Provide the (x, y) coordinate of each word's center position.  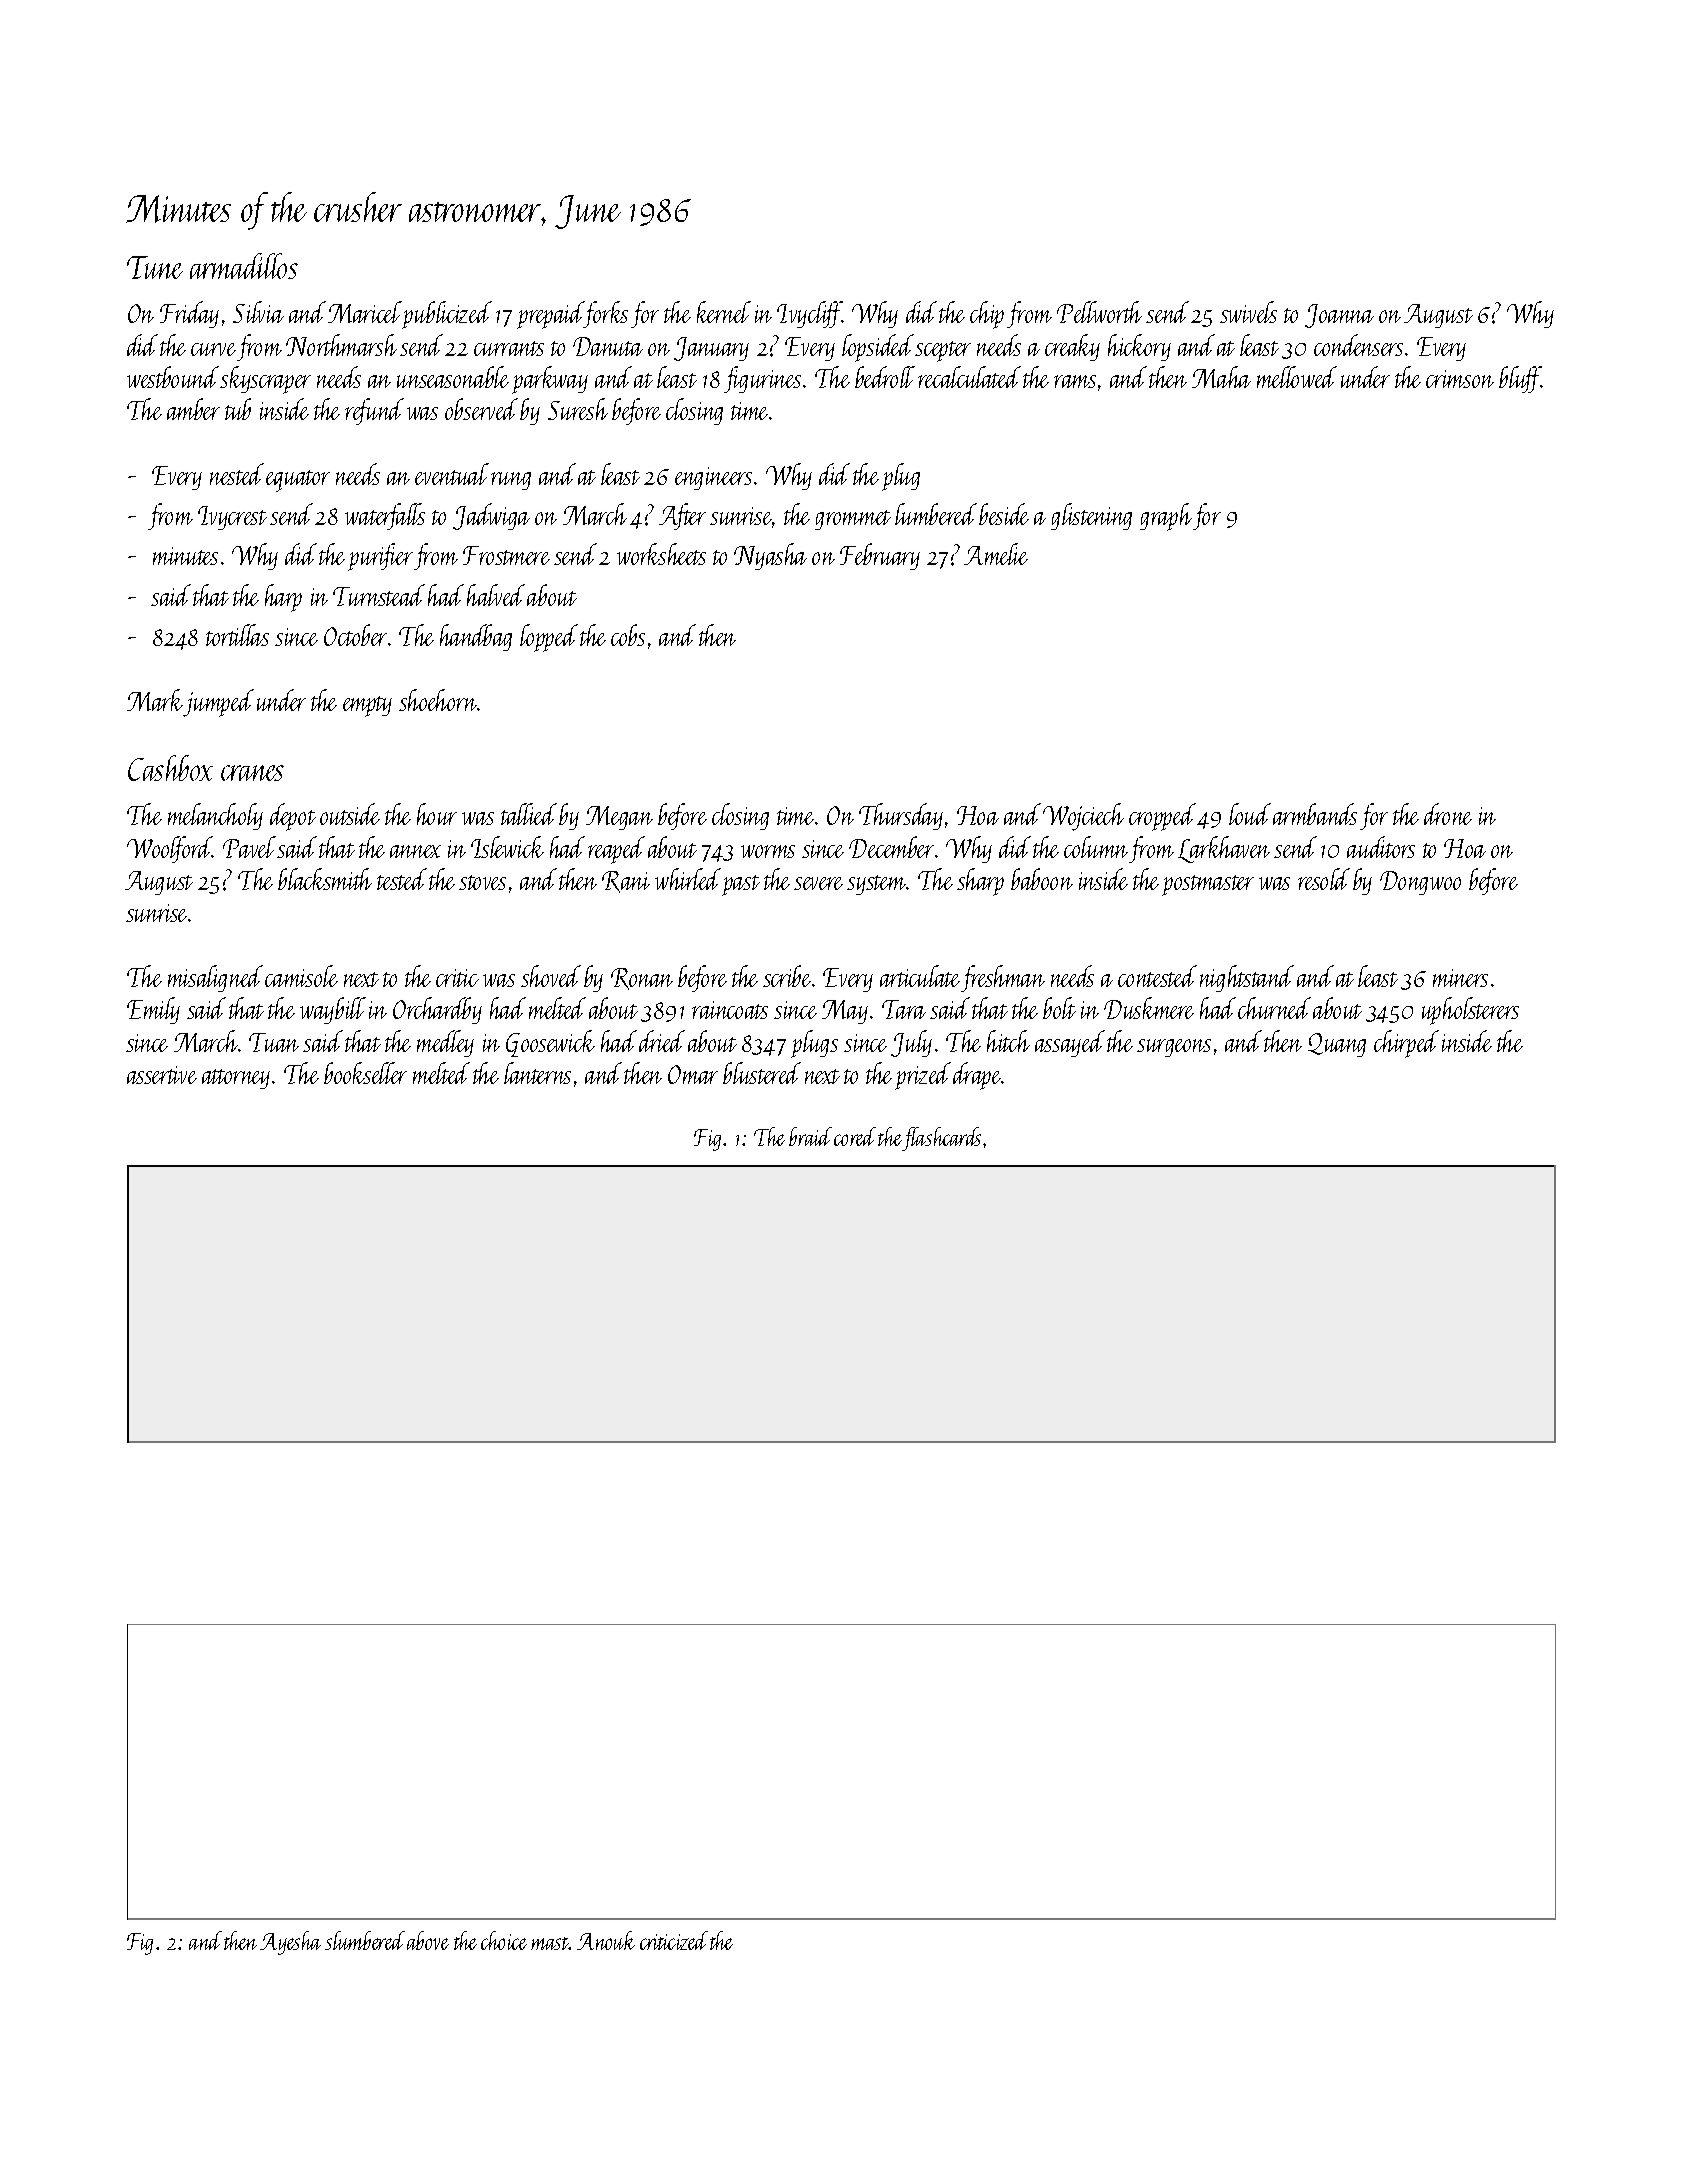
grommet (853, 520)
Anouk (606, 1940)
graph (1166, 517)
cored (855, 1136)
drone (1448, 814)
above (428, 1940)
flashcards (941, 1139)
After (682, 516)
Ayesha (290, 1943)
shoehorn (438, 700)
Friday (189, 314)
